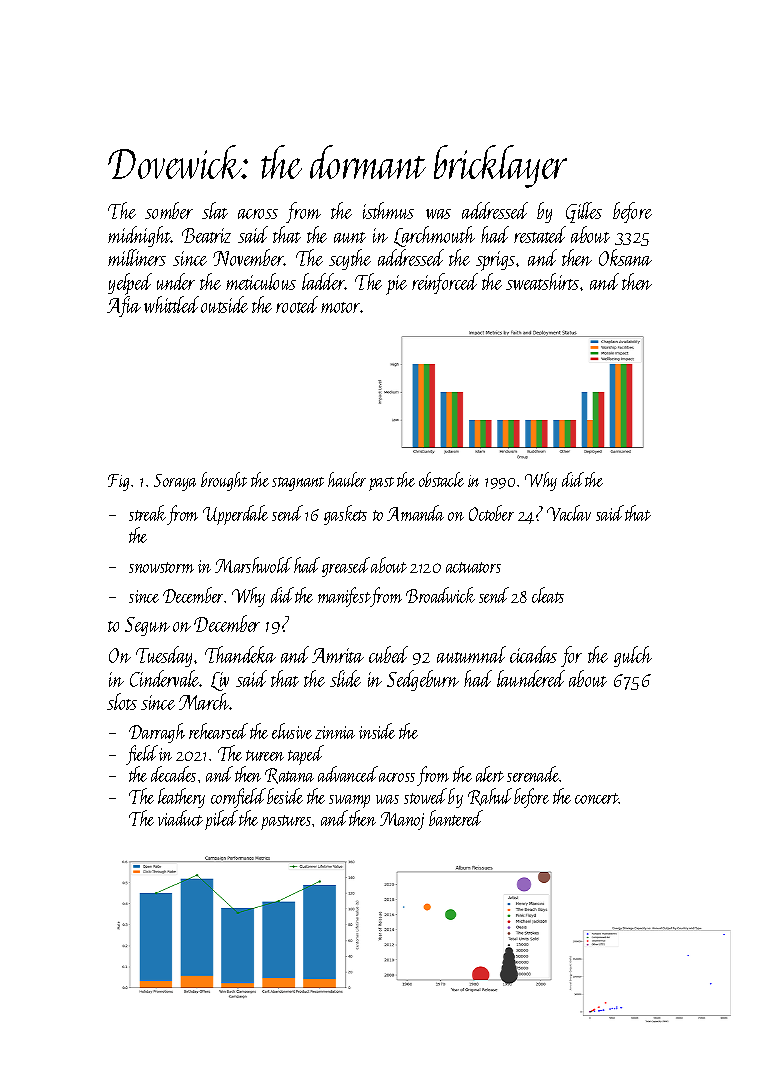 The height and width of the page is (1079, 760). What do you see at coordinates (157, 733) in the page?
I see `Darragh` at bounding box center [157, 733].
